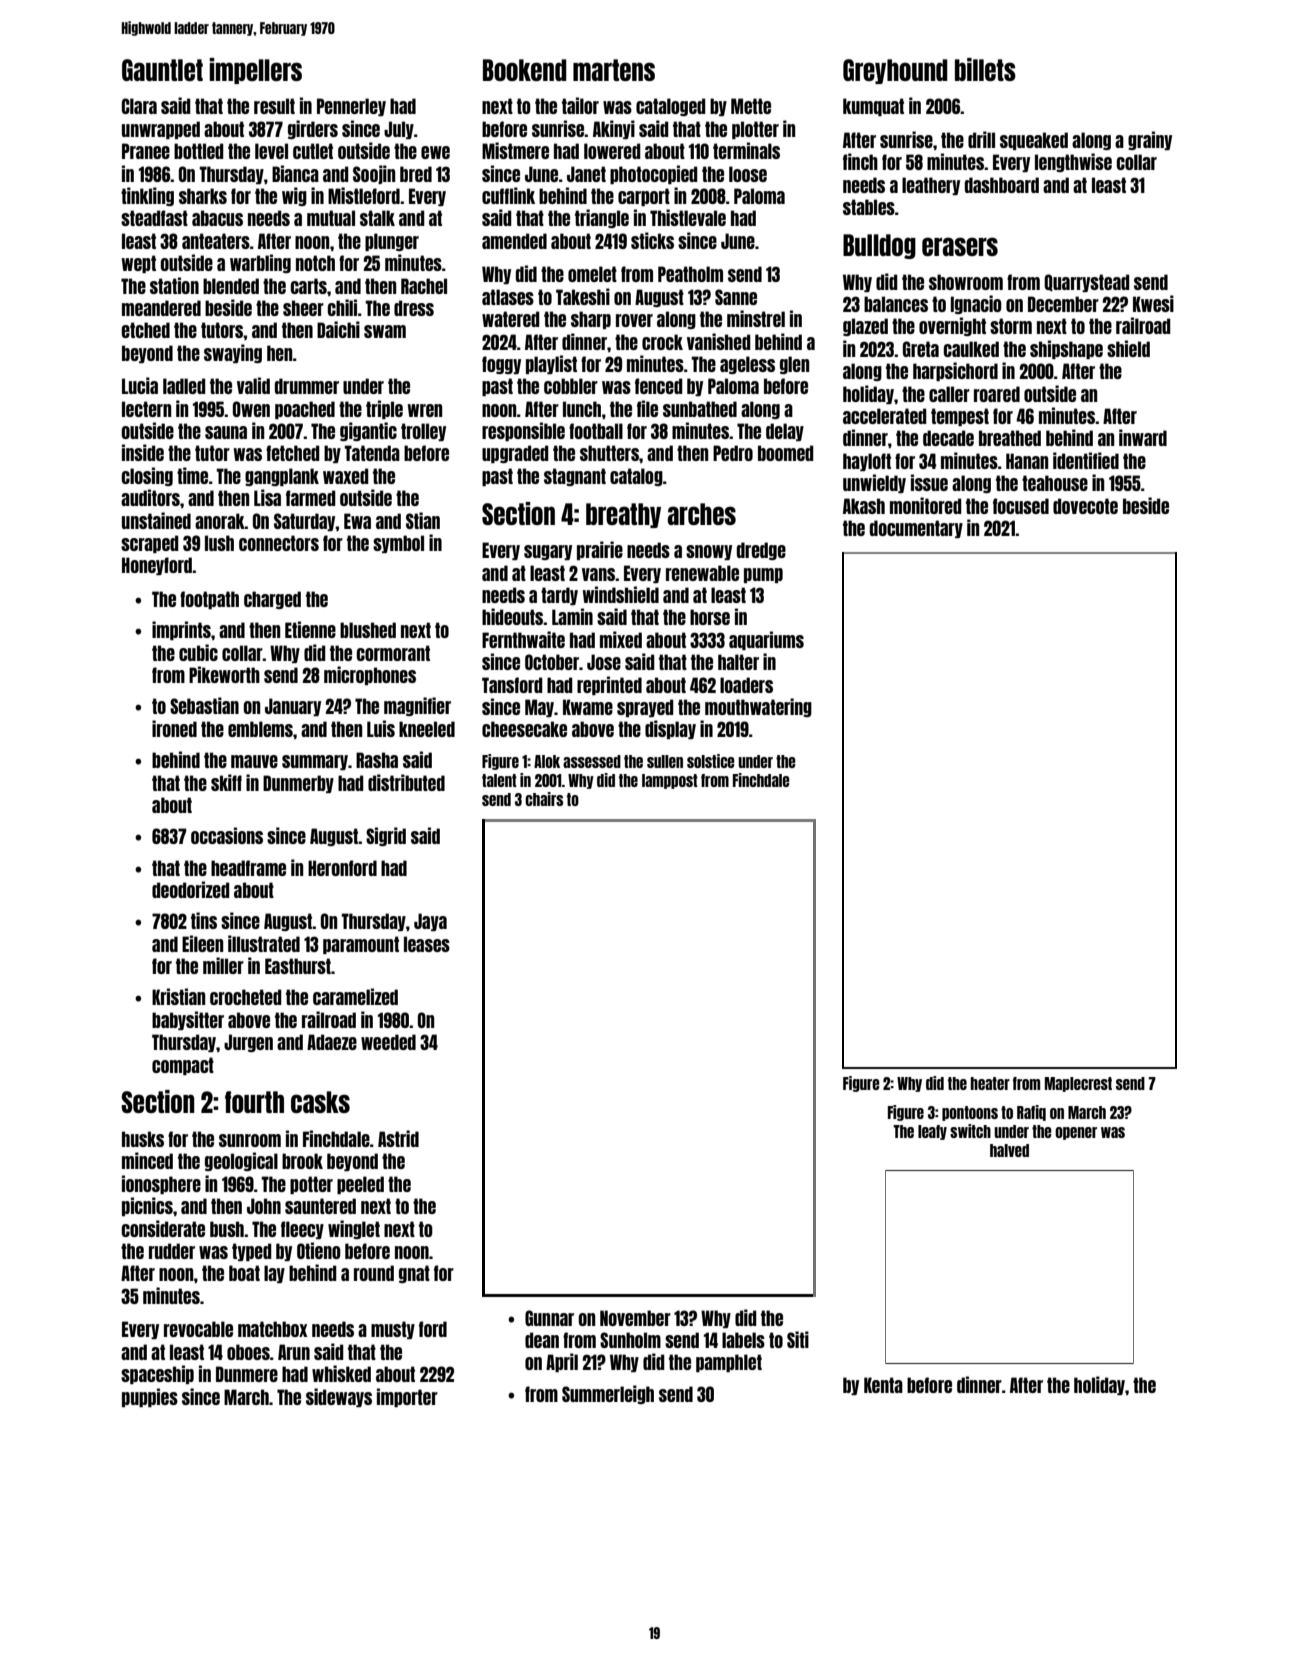 The width and height of the screenshot is (1298, 1679). Describe the element at coordinates (157, 1374) in the screenshot. I see `spaceship` at that location.
